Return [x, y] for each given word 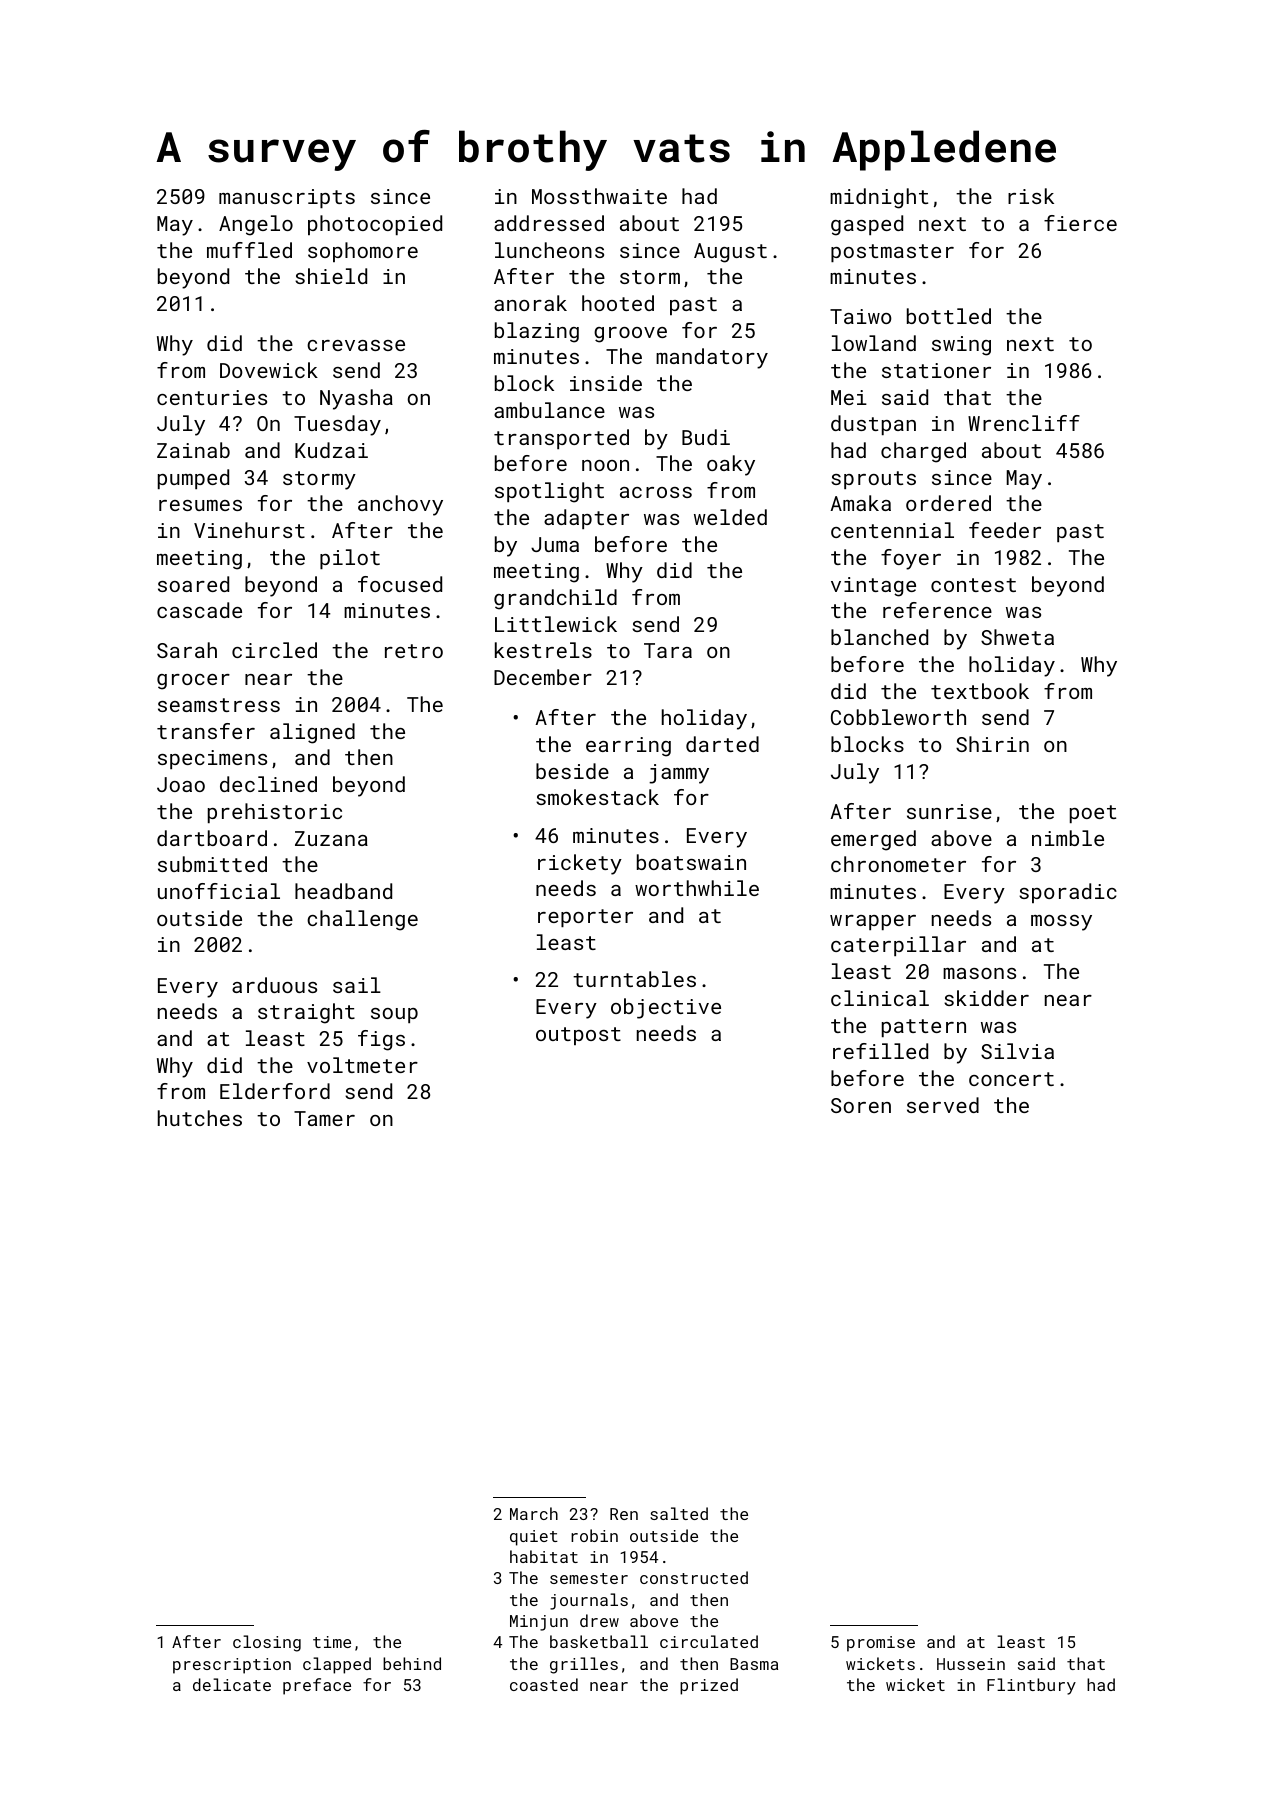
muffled [249, 250]
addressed [549, 223]
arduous [274, 985]
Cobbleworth [898, 717]
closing [267, 1643]
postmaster [892, 253]
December [543, 677]
